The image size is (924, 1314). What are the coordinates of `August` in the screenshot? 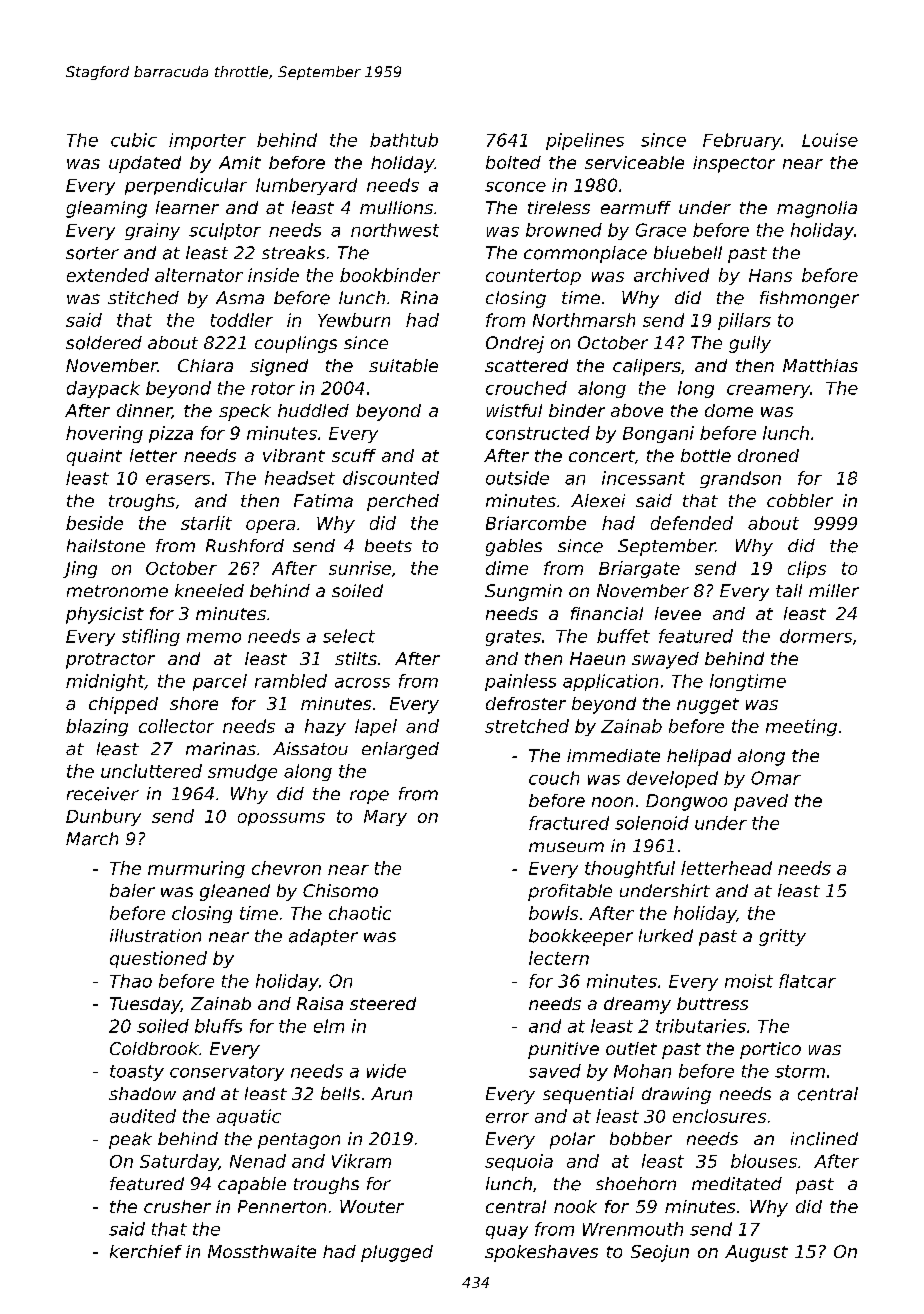 It's located at (756, 1253).
